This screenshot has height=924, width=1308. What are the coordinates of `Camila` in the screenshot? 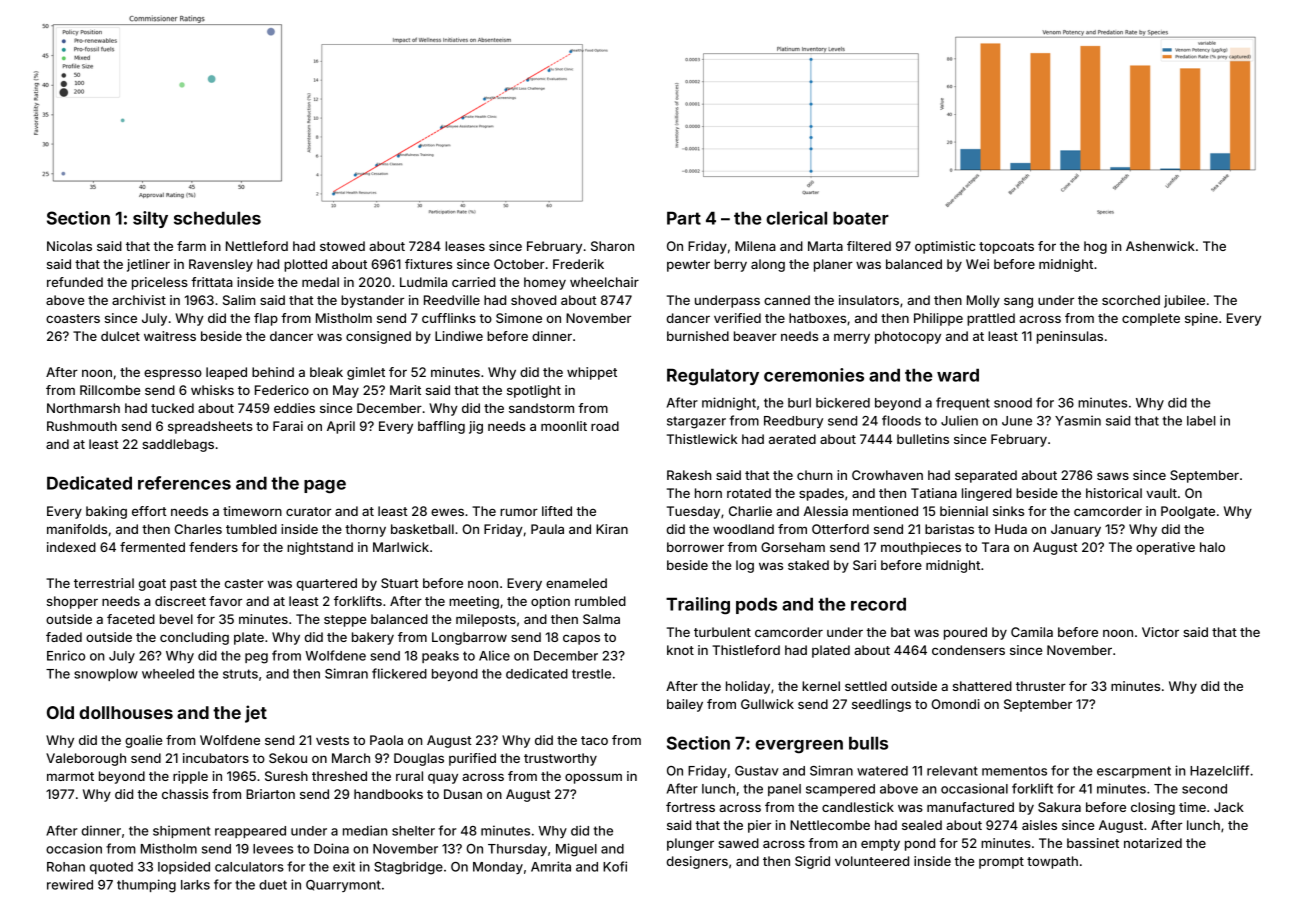 It's located at (1032, 632).
